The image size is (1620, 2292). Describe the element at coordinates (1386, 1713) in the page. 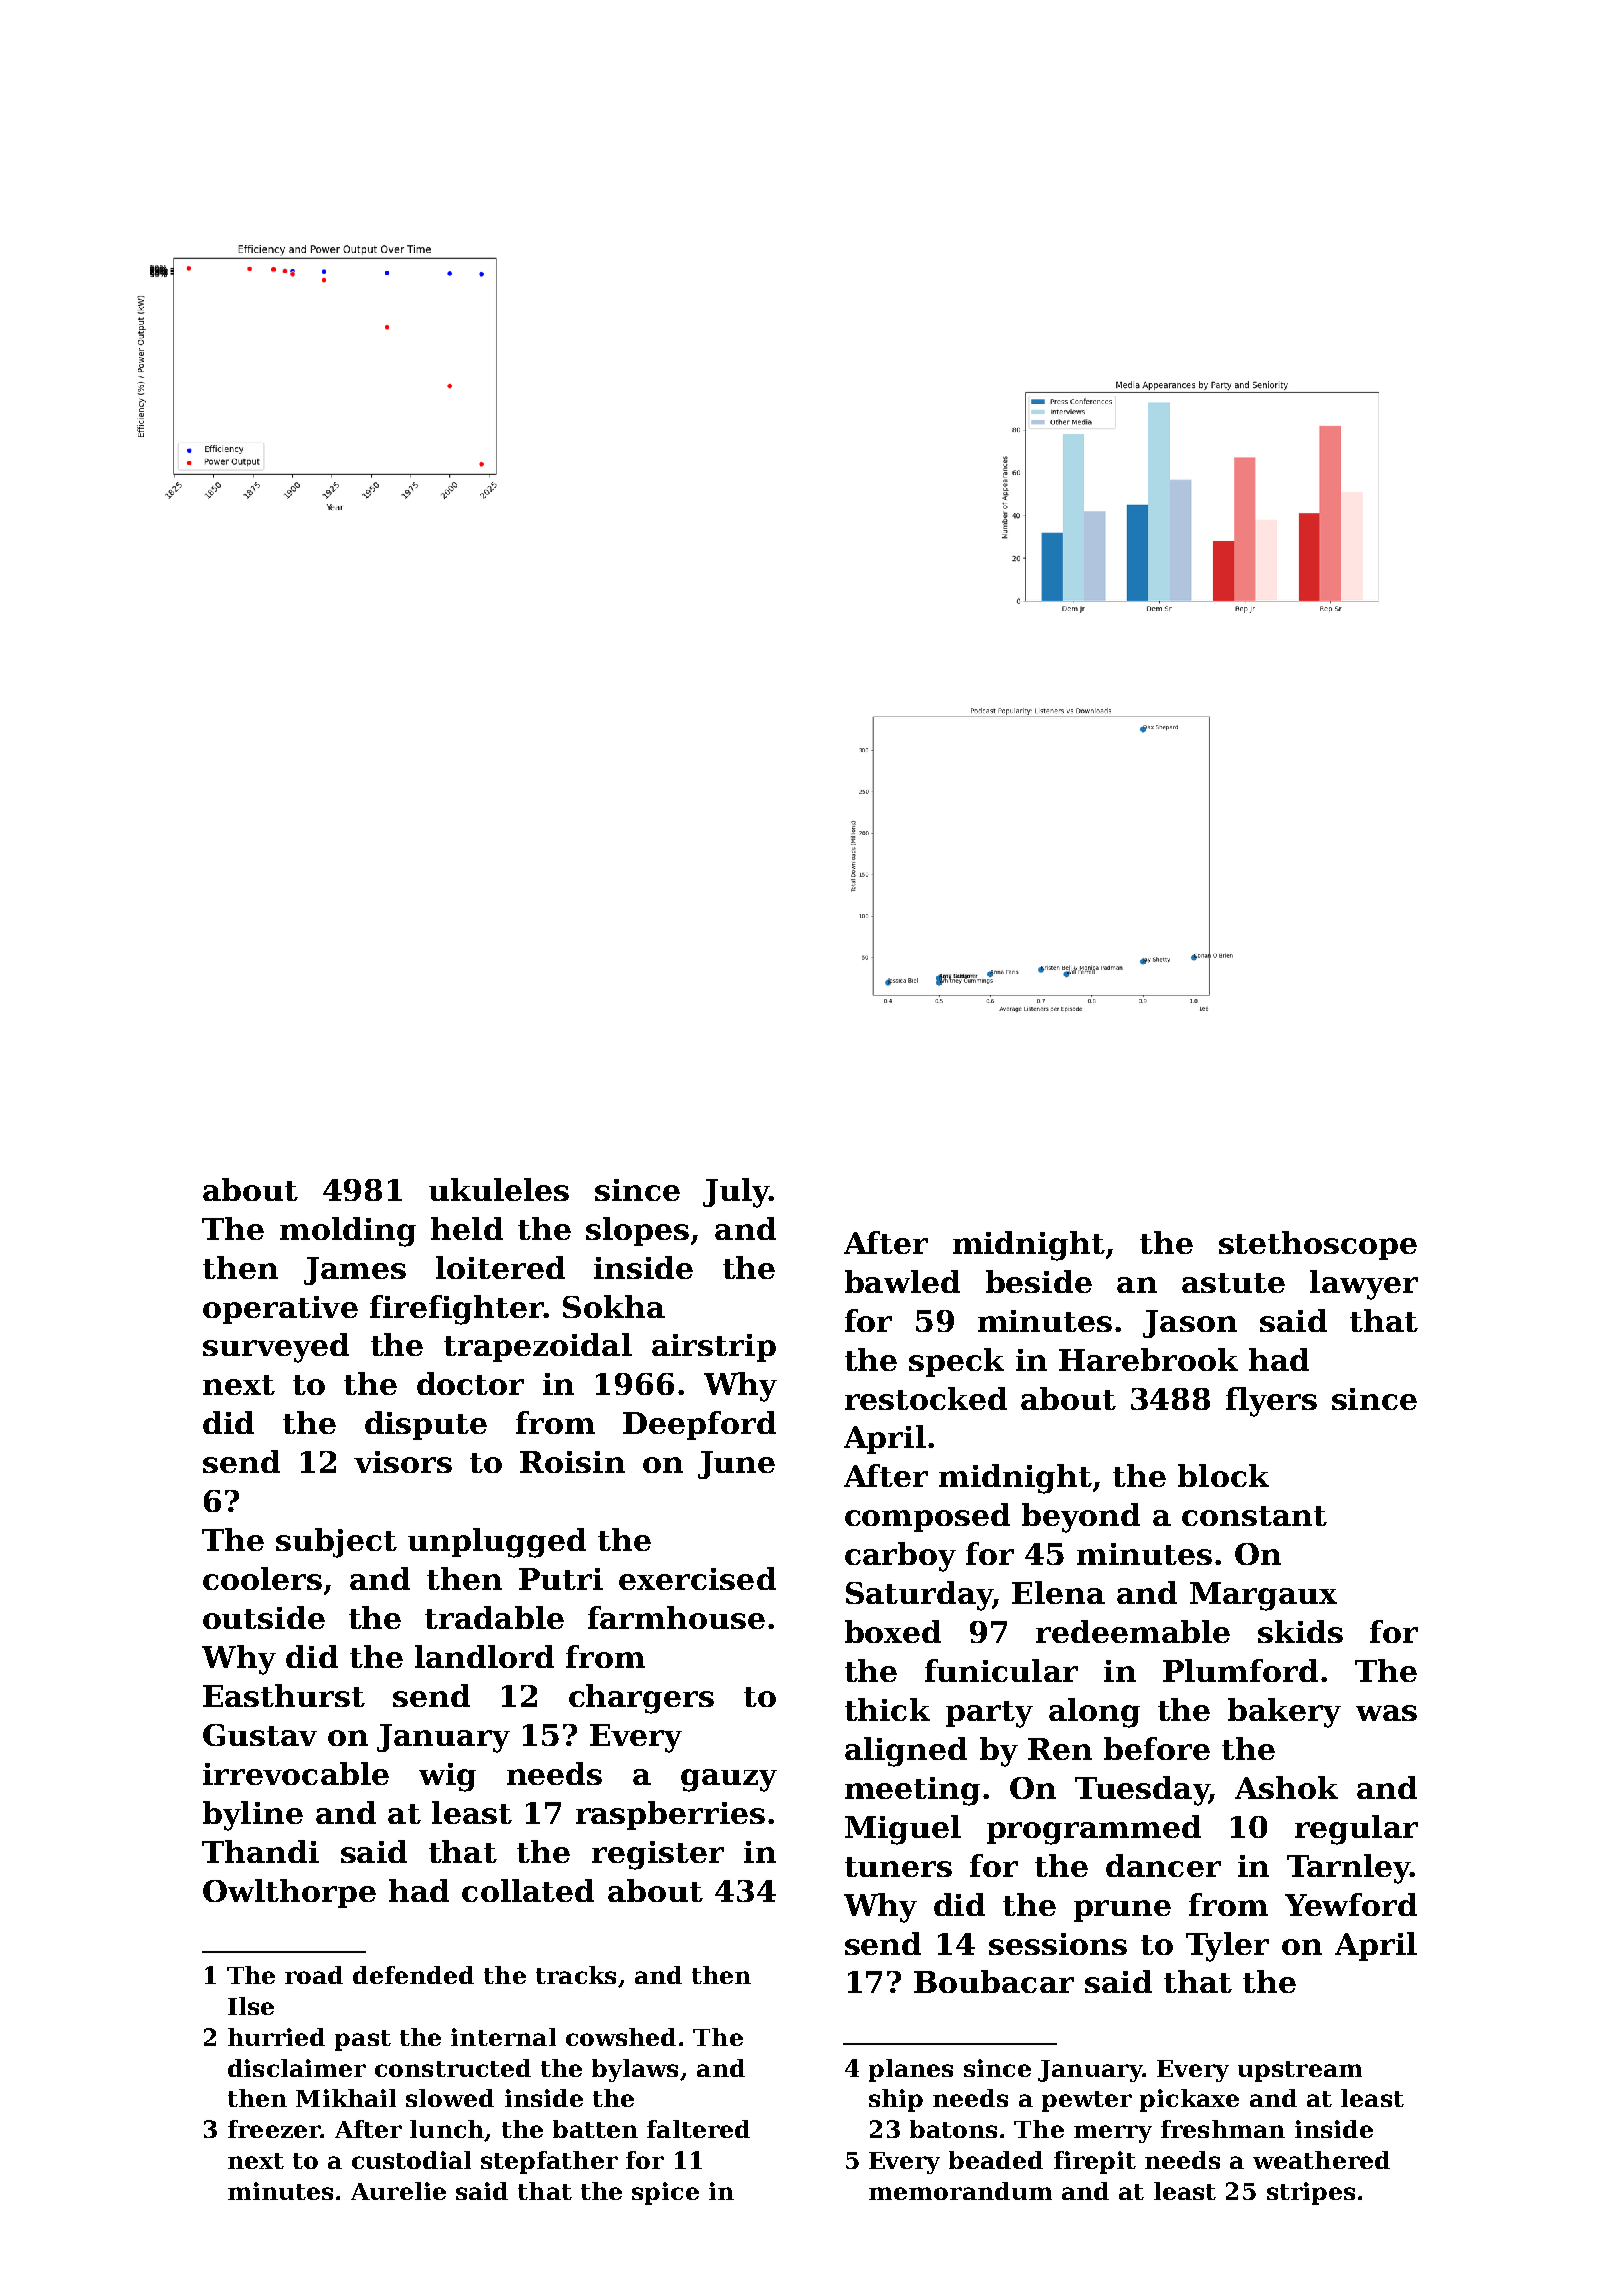

I see `was` at that location.
